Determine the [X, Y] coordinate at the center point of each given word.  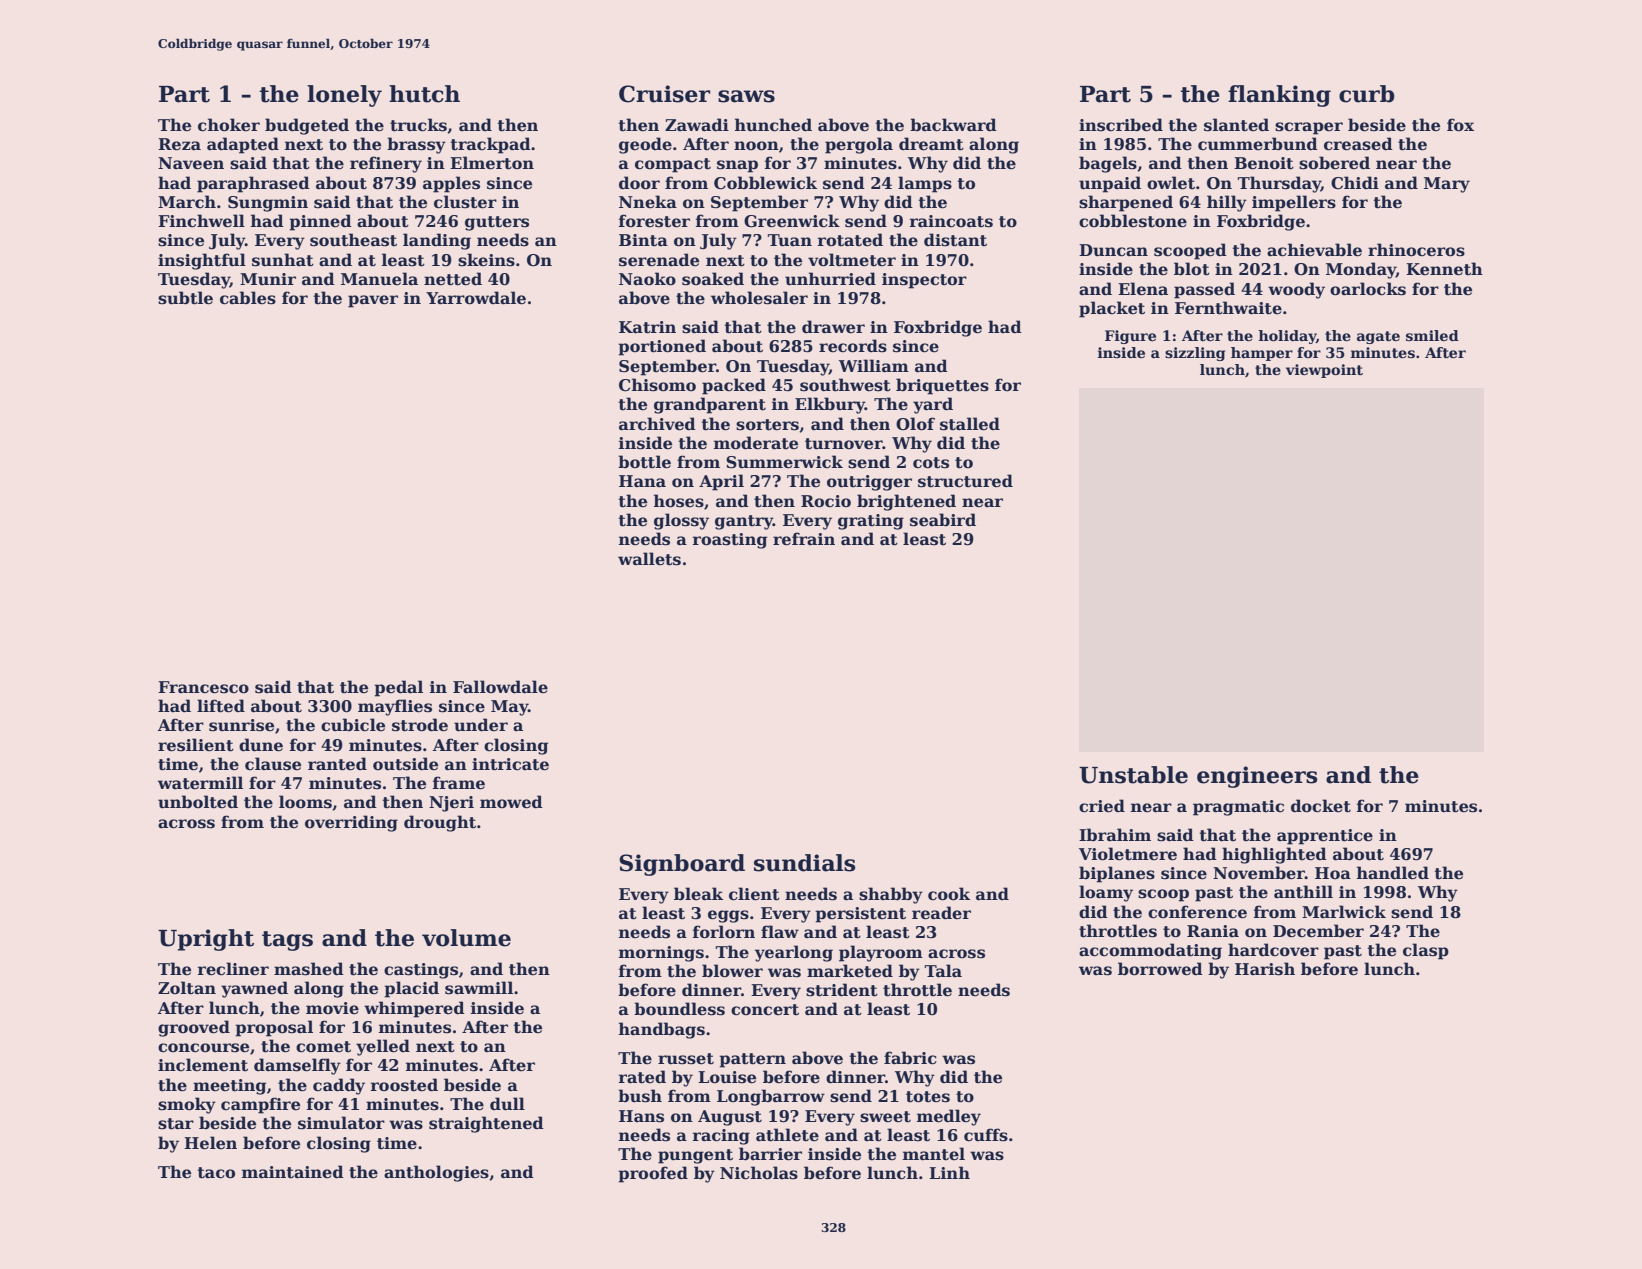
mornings [661, 954]
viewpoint [1324, 371]
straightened [486, 1124]
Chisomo [657, 385]
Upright [206, 940]
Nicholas [759, 1173]
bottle [644, 462]
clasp [1426, 951]
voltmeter [852, 260]
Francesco [203, 687]
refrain [804, 539]
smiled [1432, 335]
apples [451, 184]
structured [965, 481]
